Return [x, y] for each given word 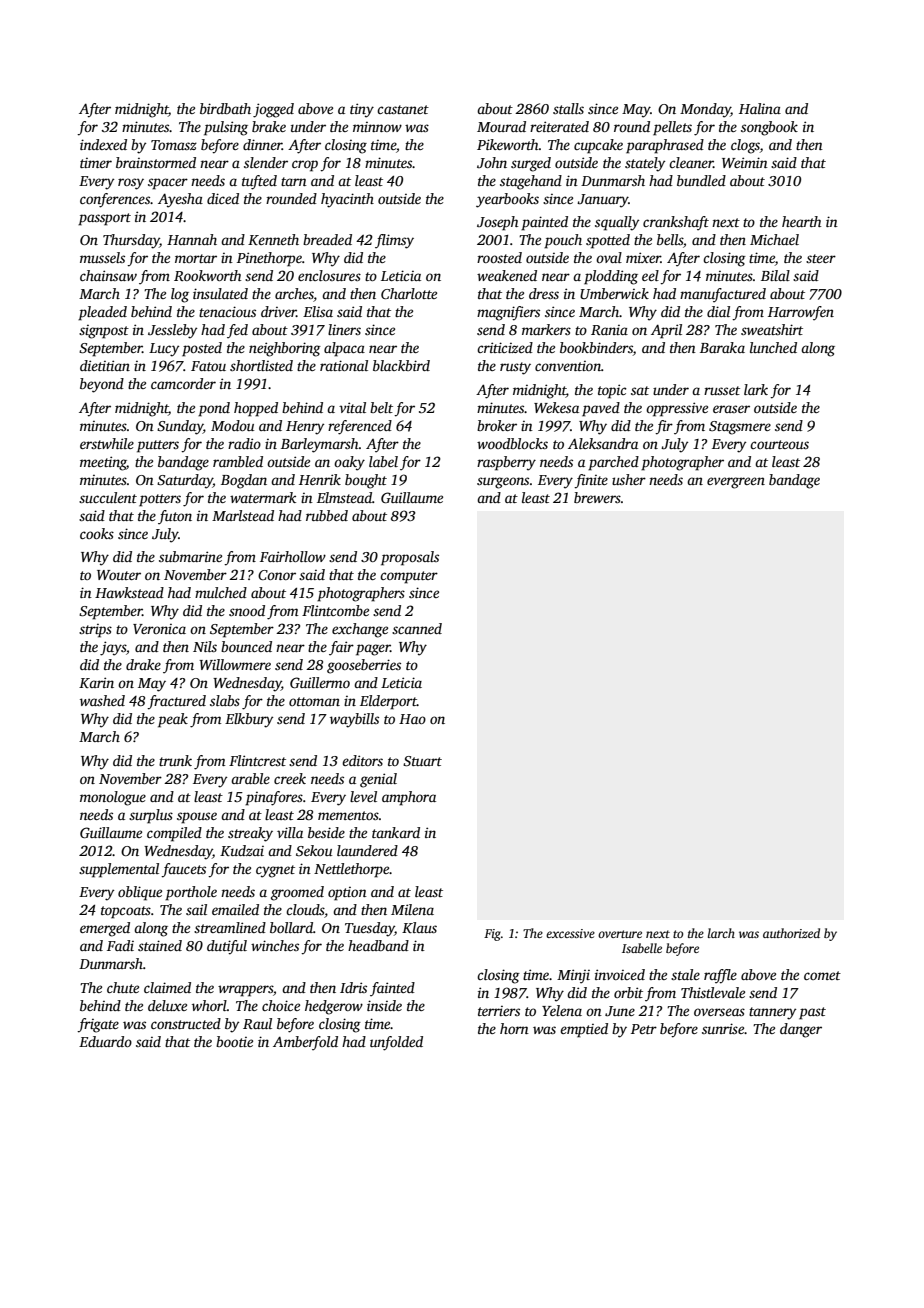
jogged [273, 110]
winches [275, 945]
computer [409, 577]
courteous [779, 444]
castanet [403, 109]
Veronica [159, 629]
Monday [705, 110]
